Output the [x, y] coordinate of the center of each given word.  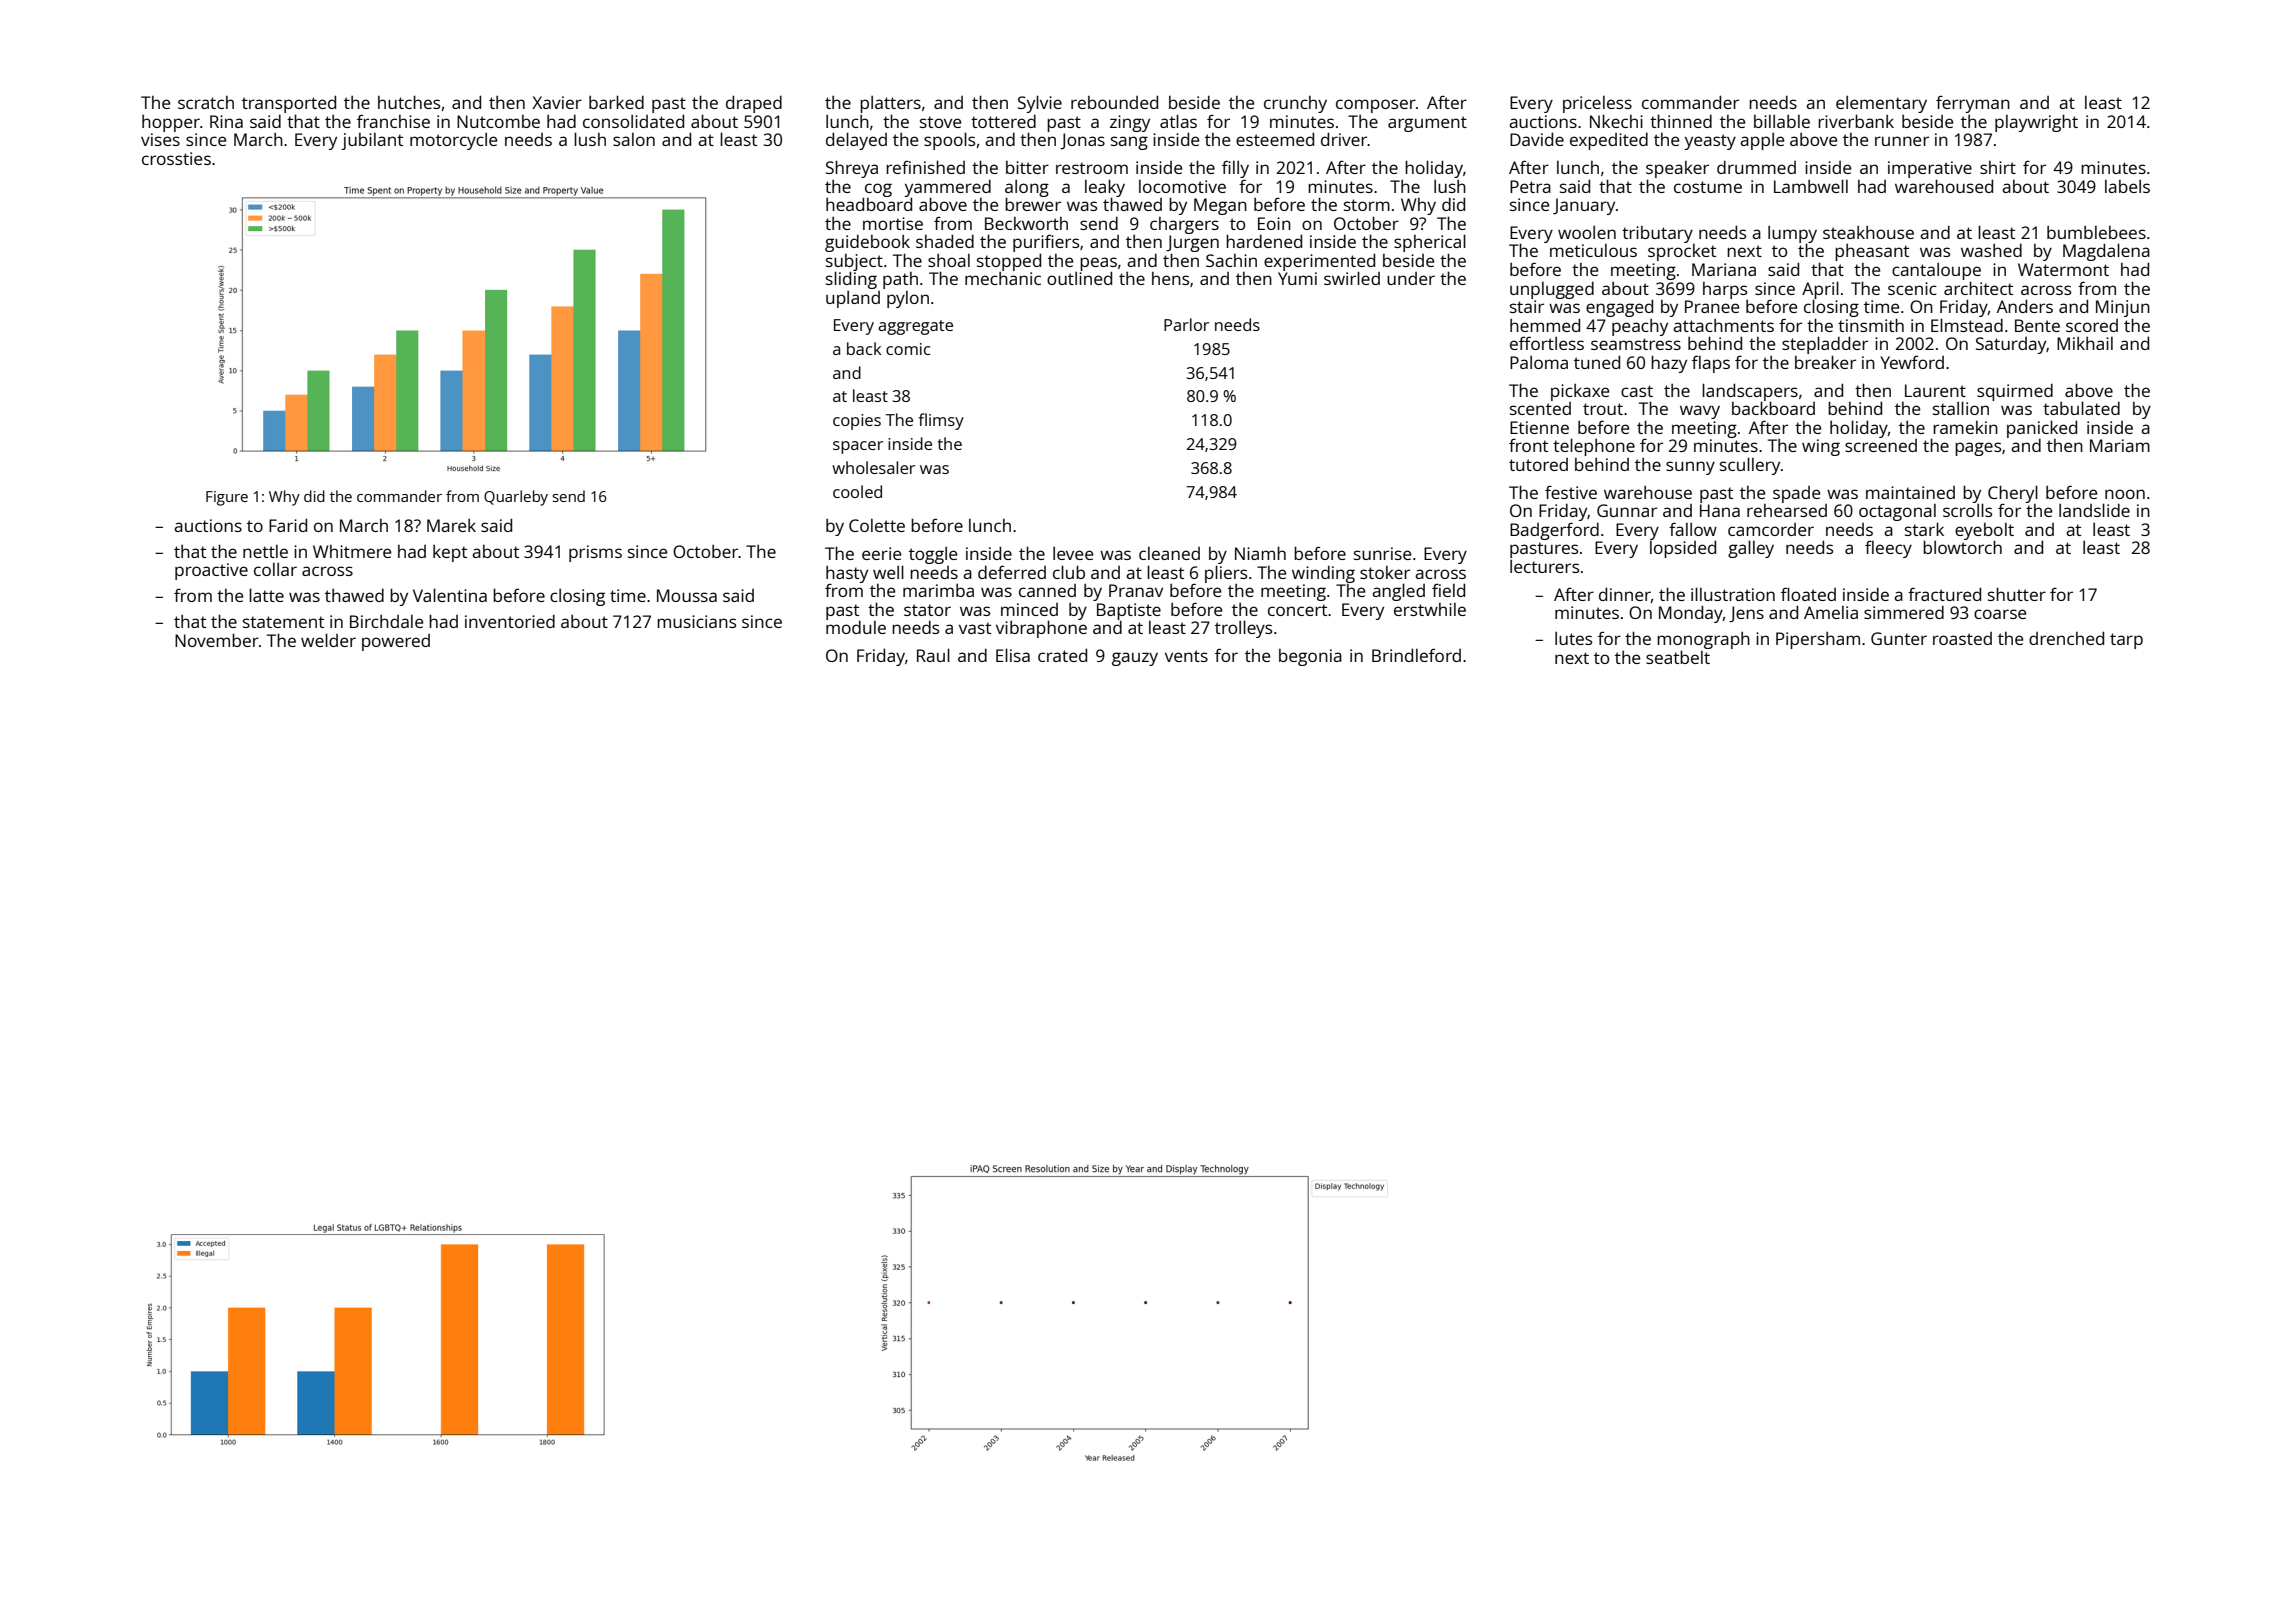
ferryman [1973, 104]
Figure [227, 498]
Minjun [2123, 308]
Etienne [1539, 427]
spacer [858, 447]
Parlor [1186, 324]
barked [616, 102]
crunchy [1295, 104]
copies [857, 422]
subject [854, 263]
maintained [1910, 492]
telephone [1594, 447]
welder [328, 640]
